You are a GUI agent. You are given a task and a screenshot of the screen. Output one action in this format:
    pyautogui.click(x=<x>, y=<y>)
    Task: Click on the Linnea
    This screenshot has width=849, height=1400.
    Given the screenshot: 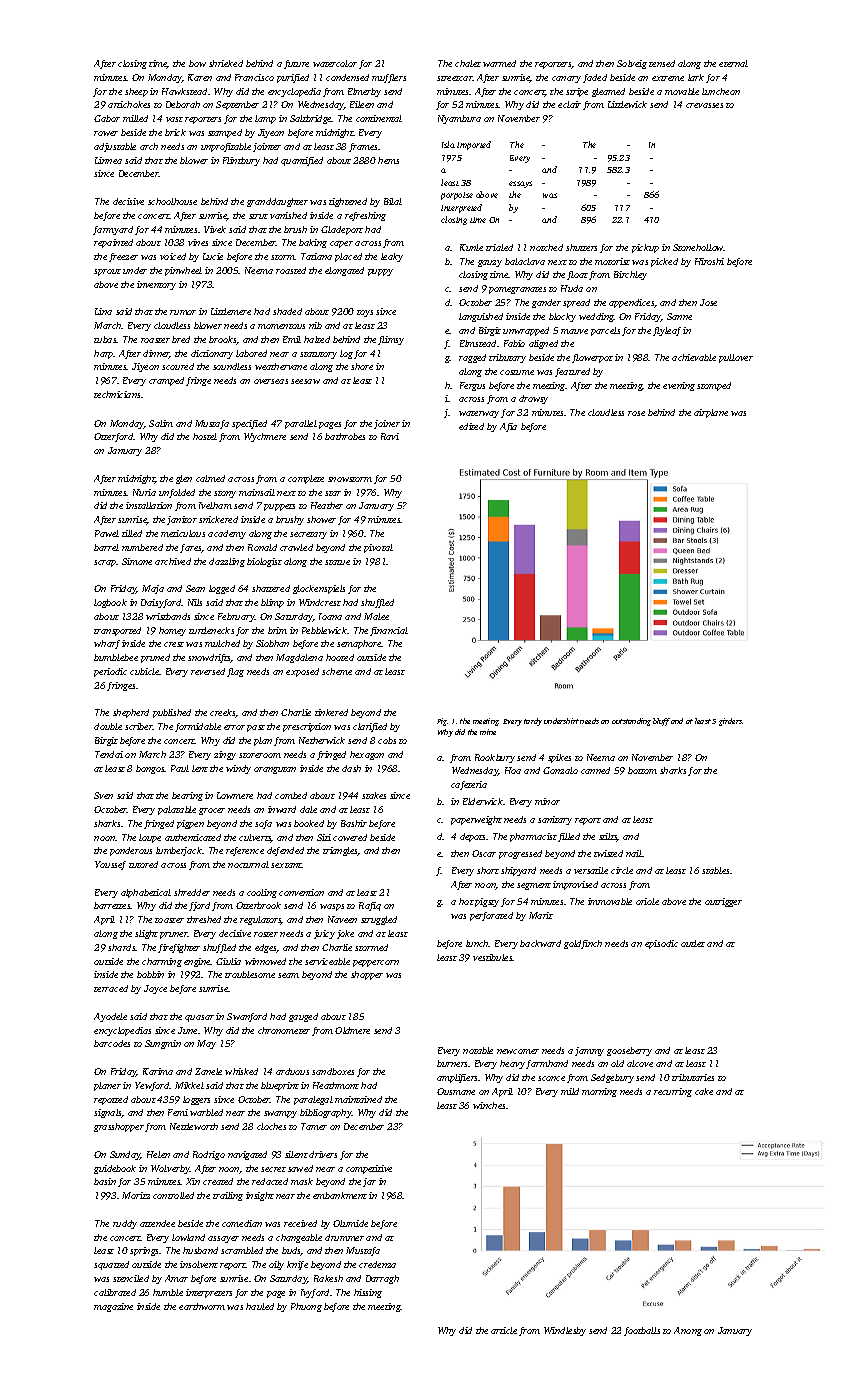 What is the action you would take?
    pyautogui.click(x=108, y=160)
